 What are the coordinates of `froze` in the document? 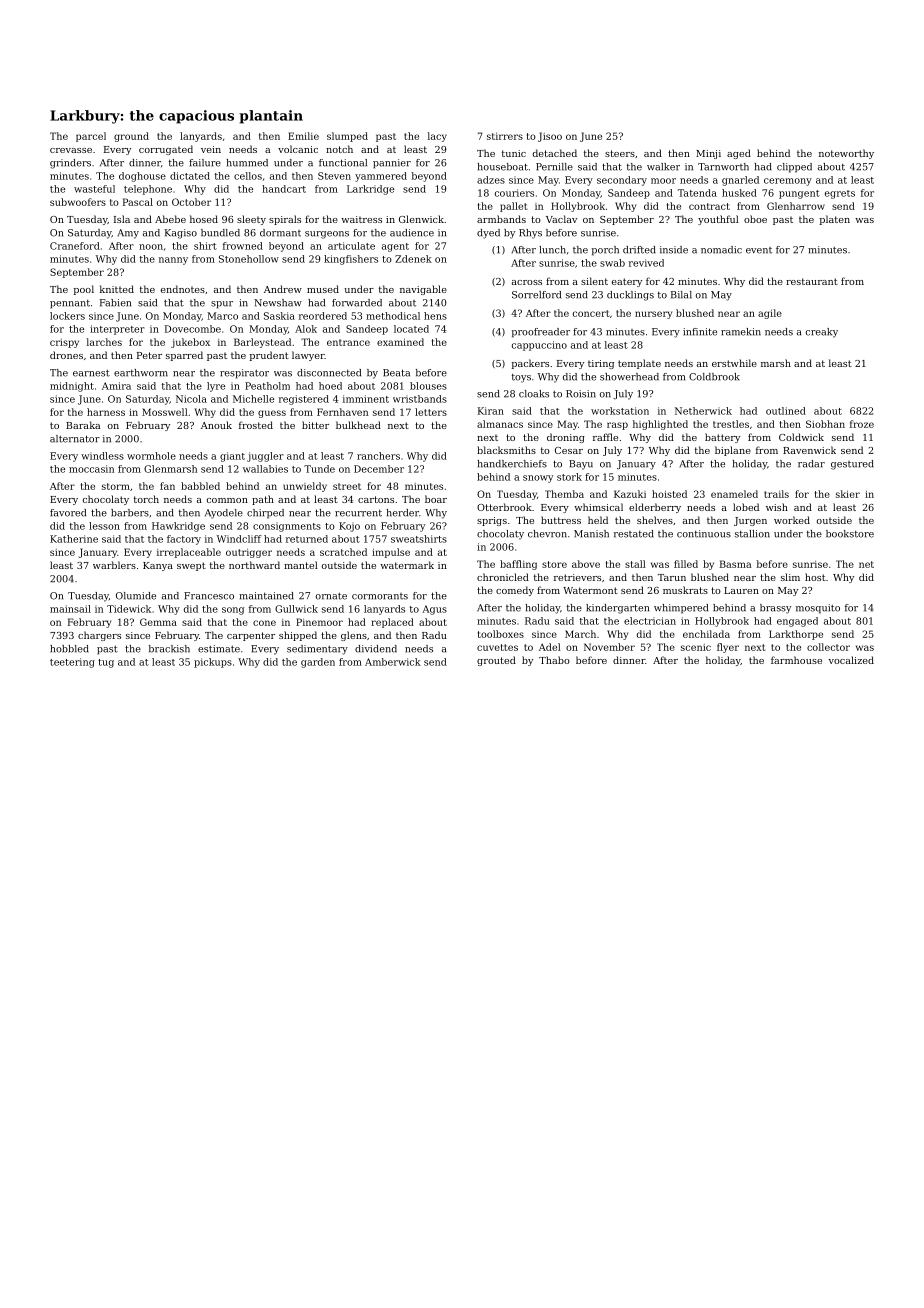 It's located at (862, 424).
